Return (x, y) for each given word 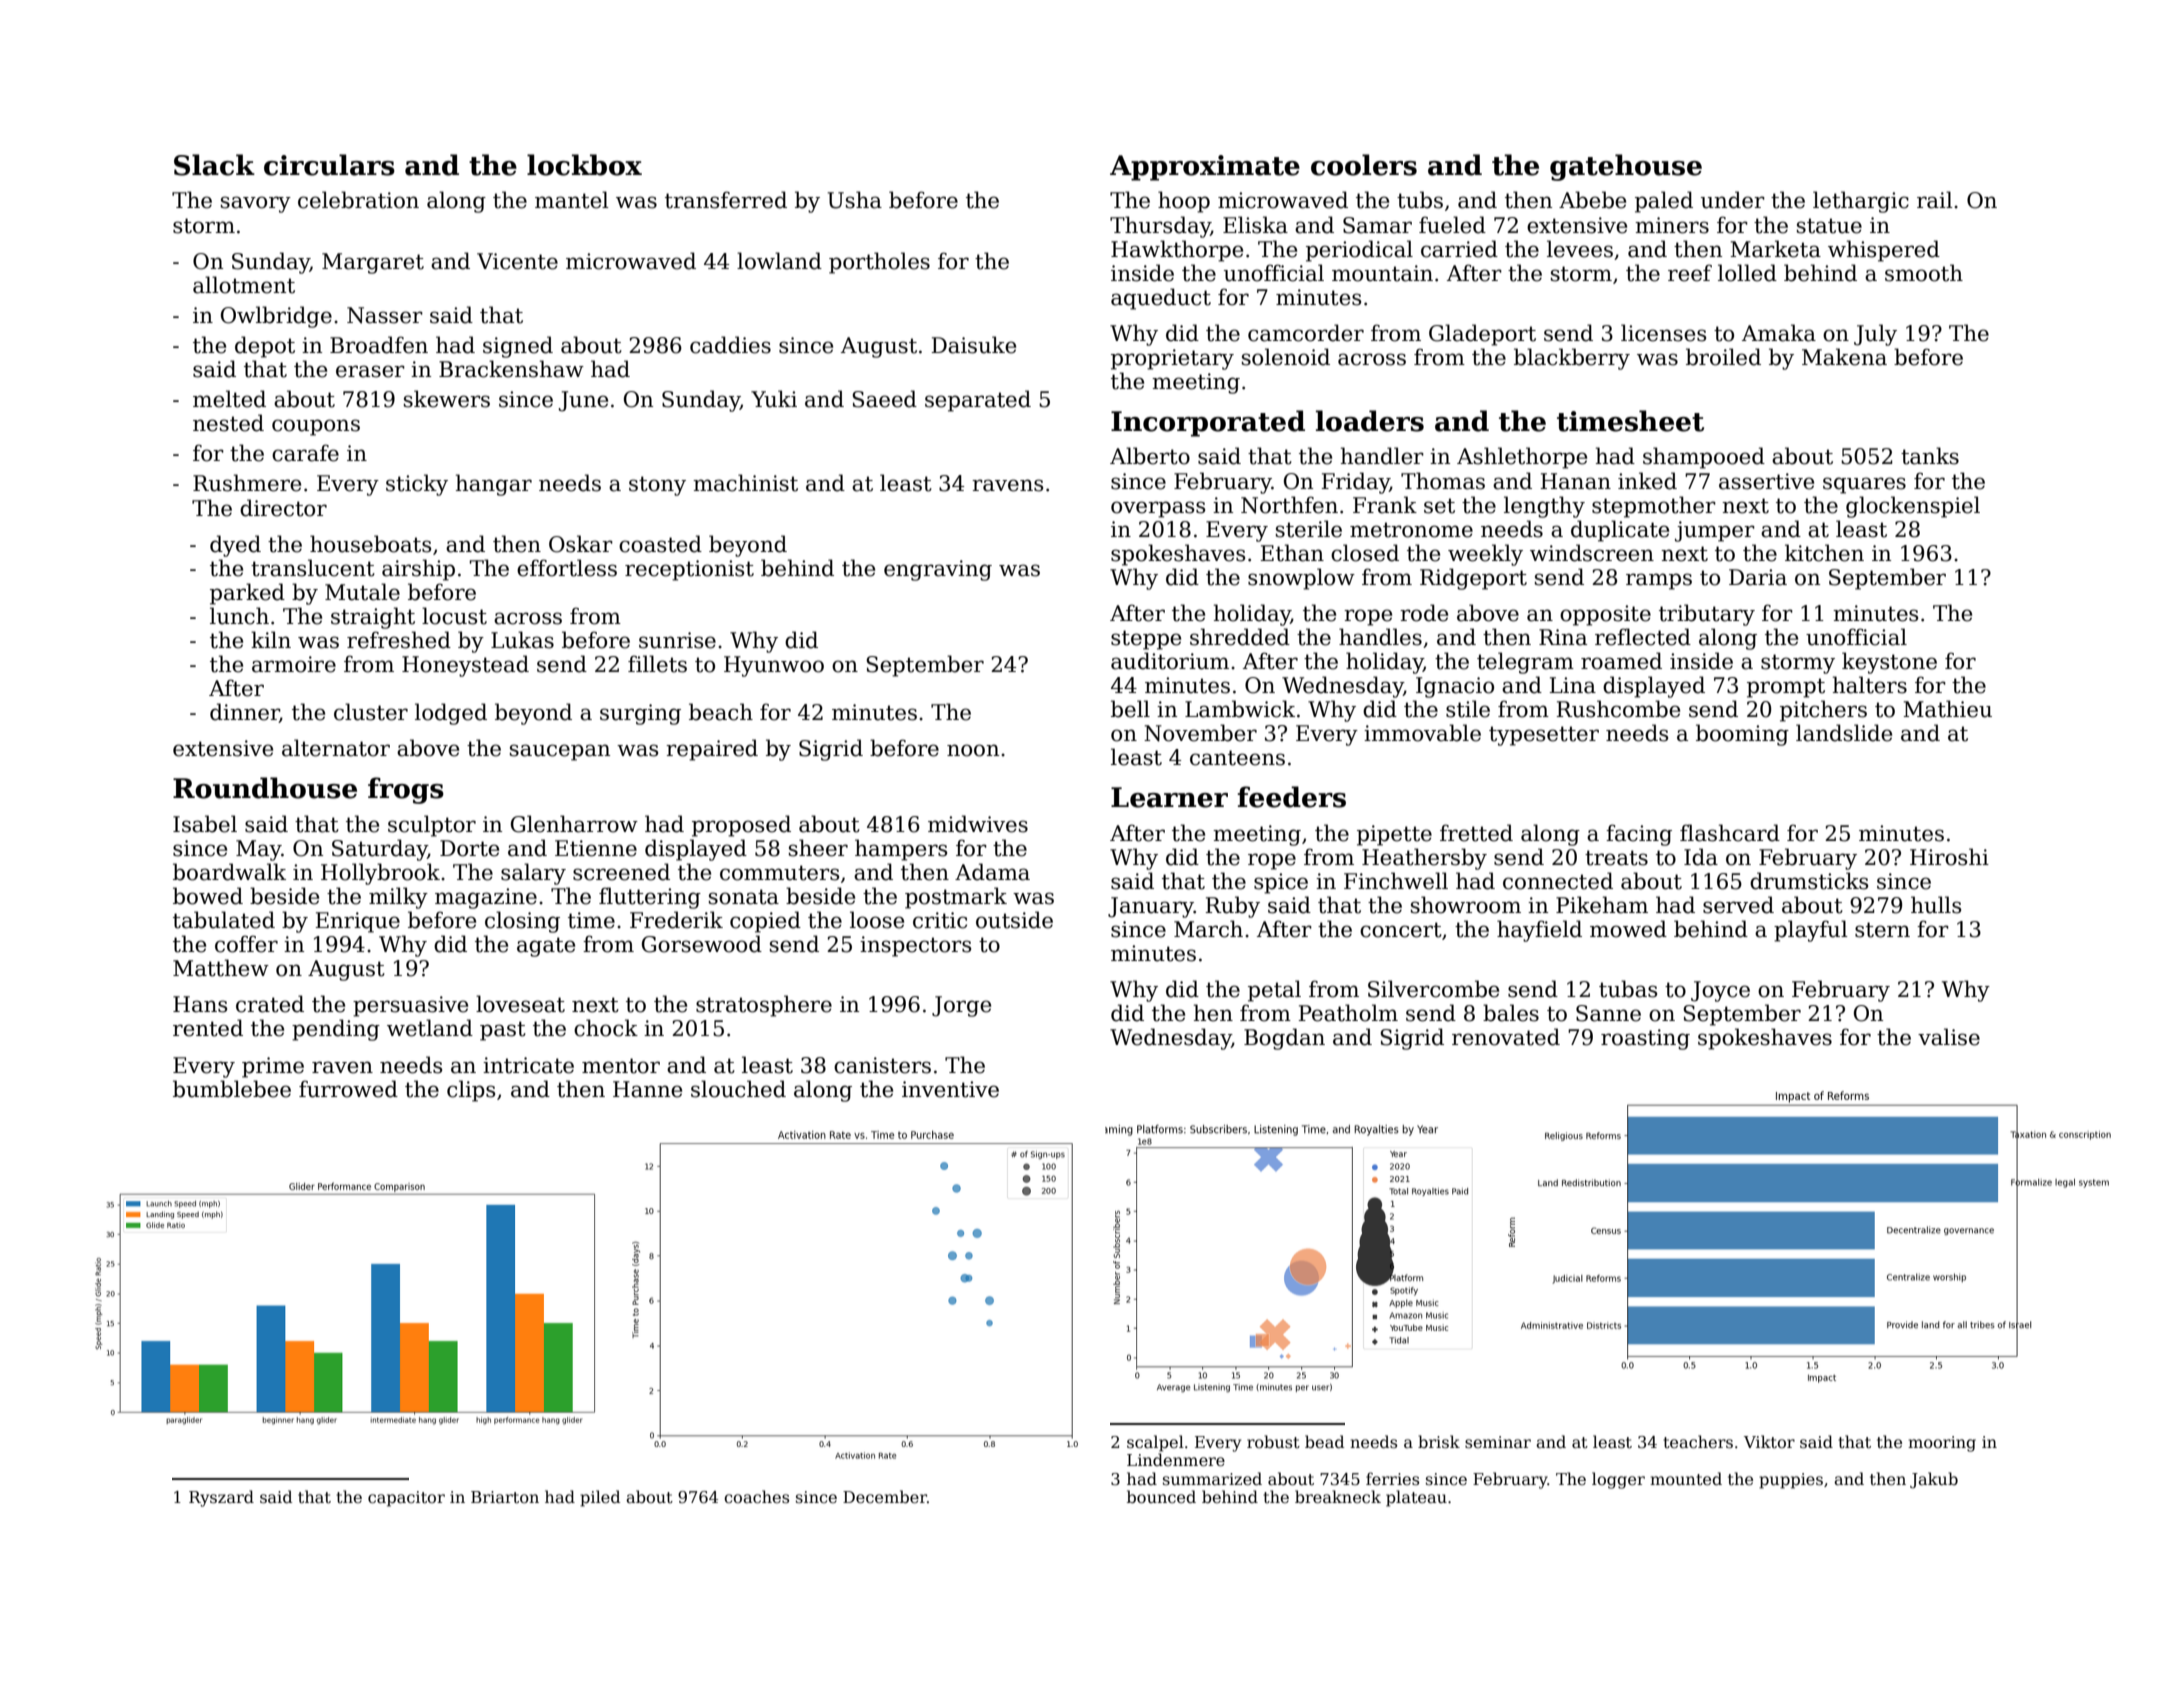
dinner (245, 713)
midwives (978, 824)
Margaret (373, 263)
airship (418, 570)
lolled (1747, 273)
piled (600, 1498)
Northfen (1289, 505)
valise (1949, 1037)
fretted (1476, 833)
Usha (854, 200)
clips (471, 1091)
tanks (1930, 456)
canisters (882, 1065)
